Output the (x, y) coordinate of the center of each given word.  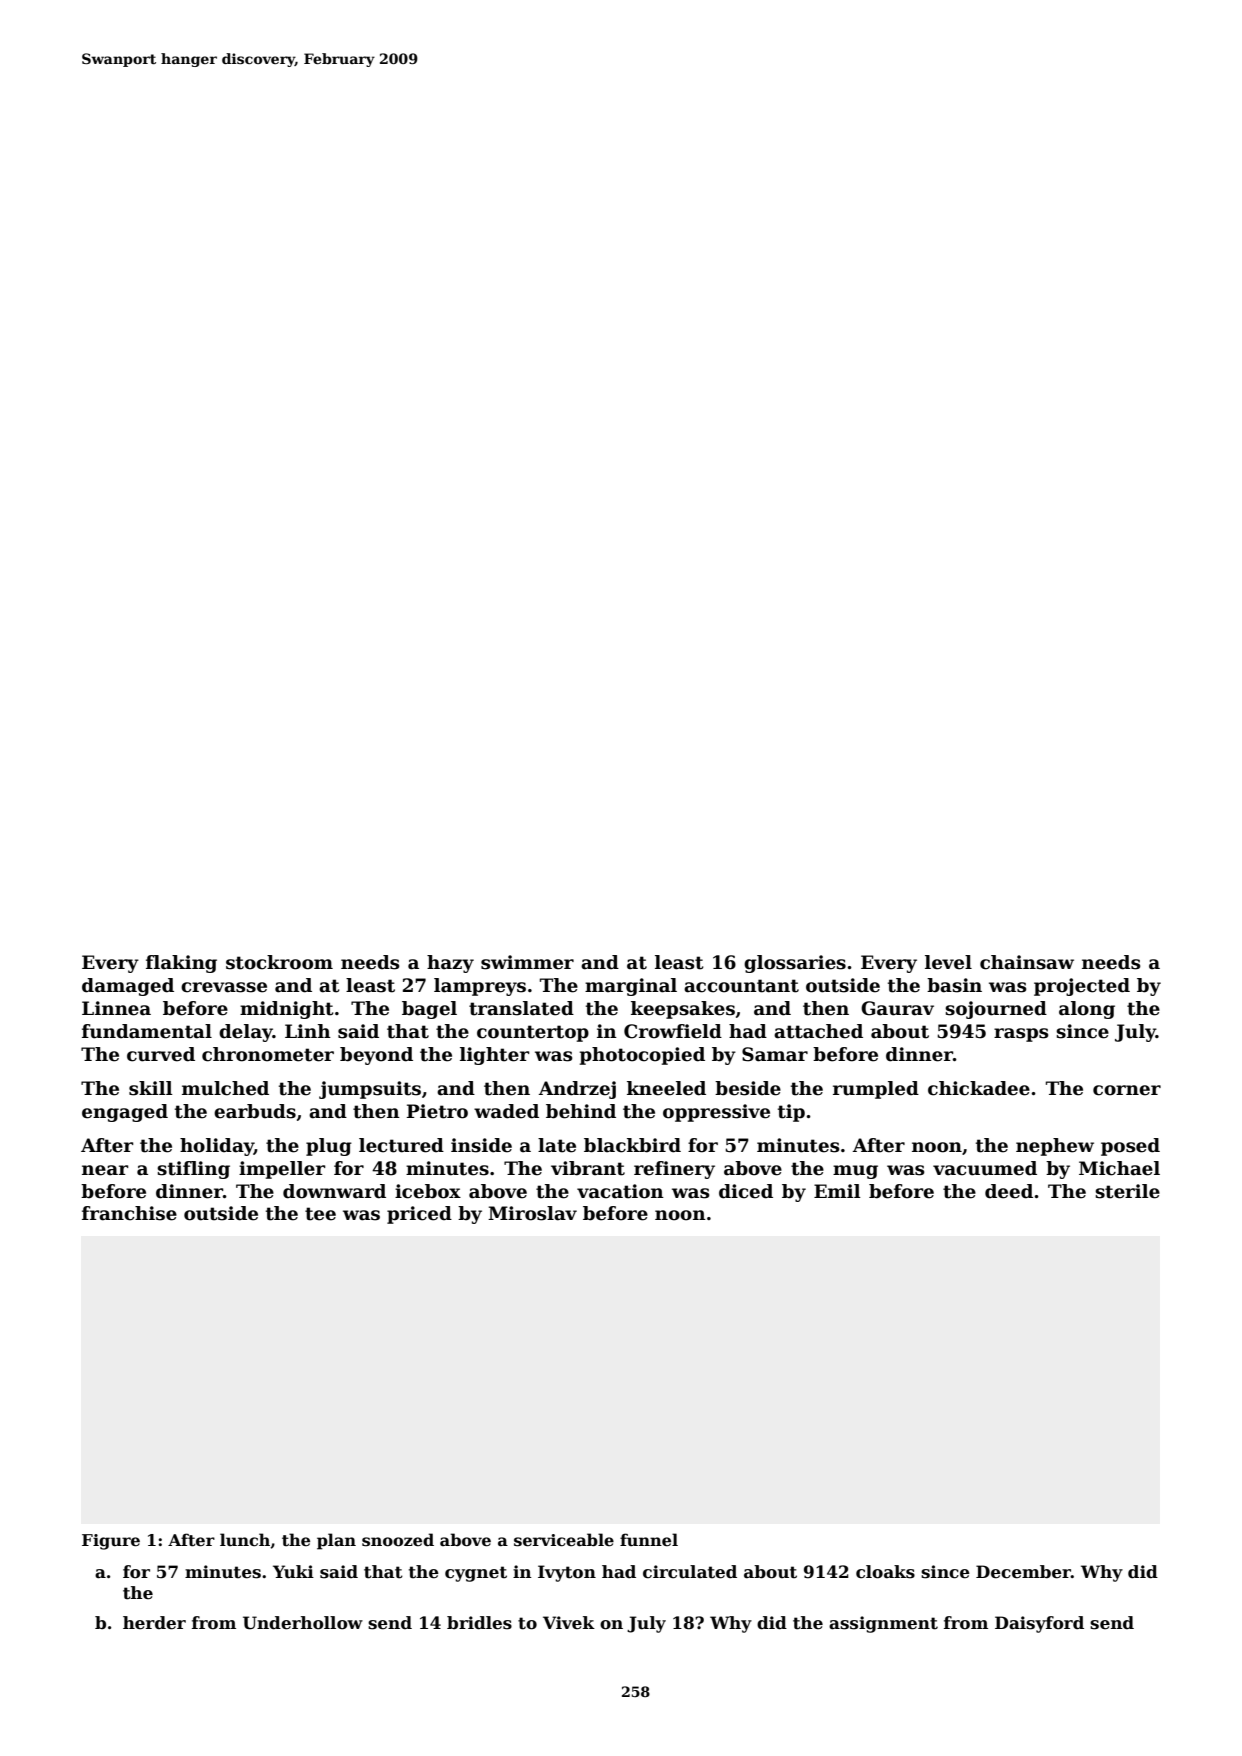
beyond (376, 1056)
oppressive (716, 1113)
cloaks (885, 1572)
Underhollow (303, 1623)
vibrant (588, 1168)
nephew (1055, 1147)
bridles (479, 1623)
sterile (1127, 1191)
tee (320, 1214)
